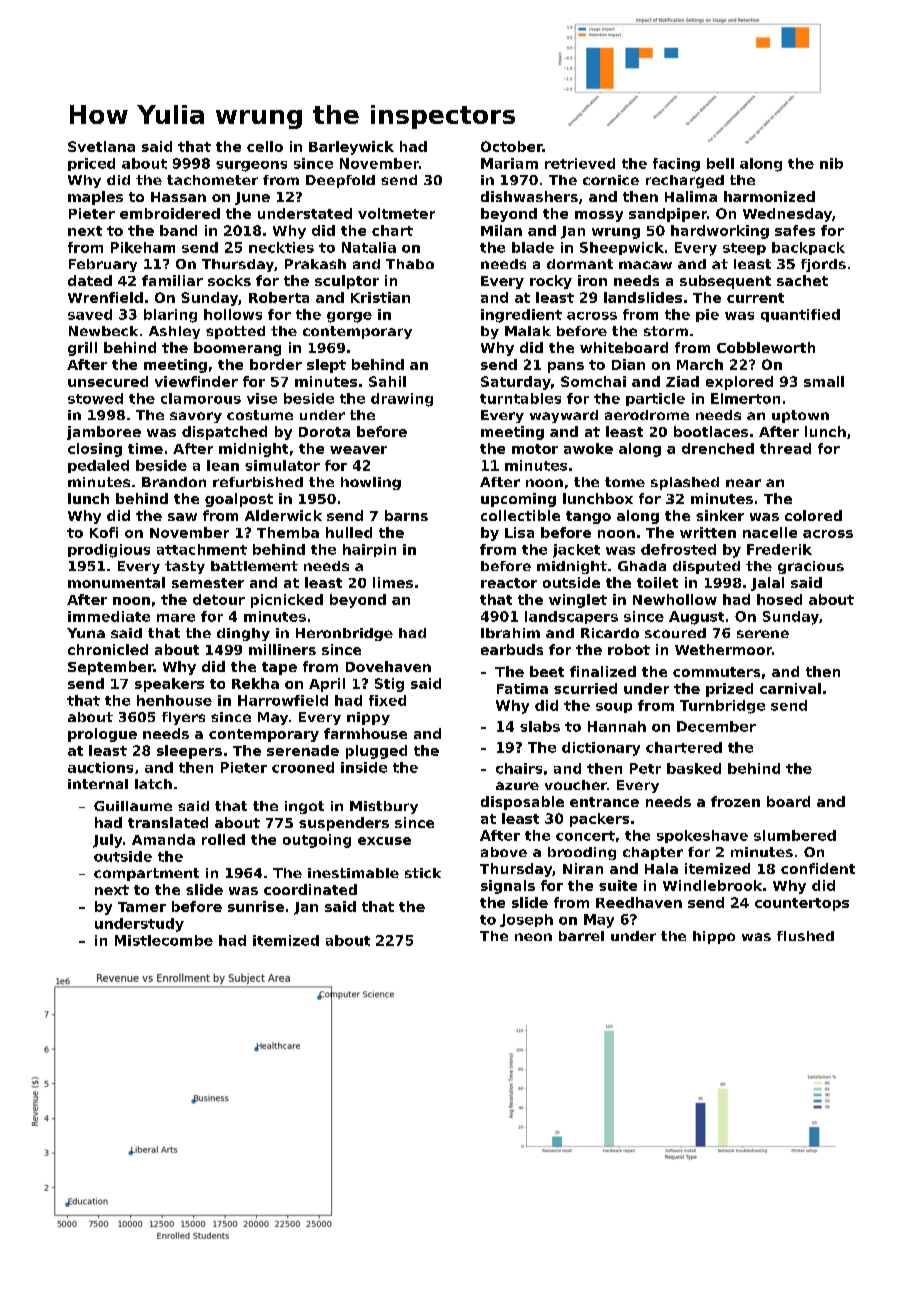 The image size is (924, 1308). Describe the element at coordinates (368, 718) in the image. I see `nippy` at that location.
